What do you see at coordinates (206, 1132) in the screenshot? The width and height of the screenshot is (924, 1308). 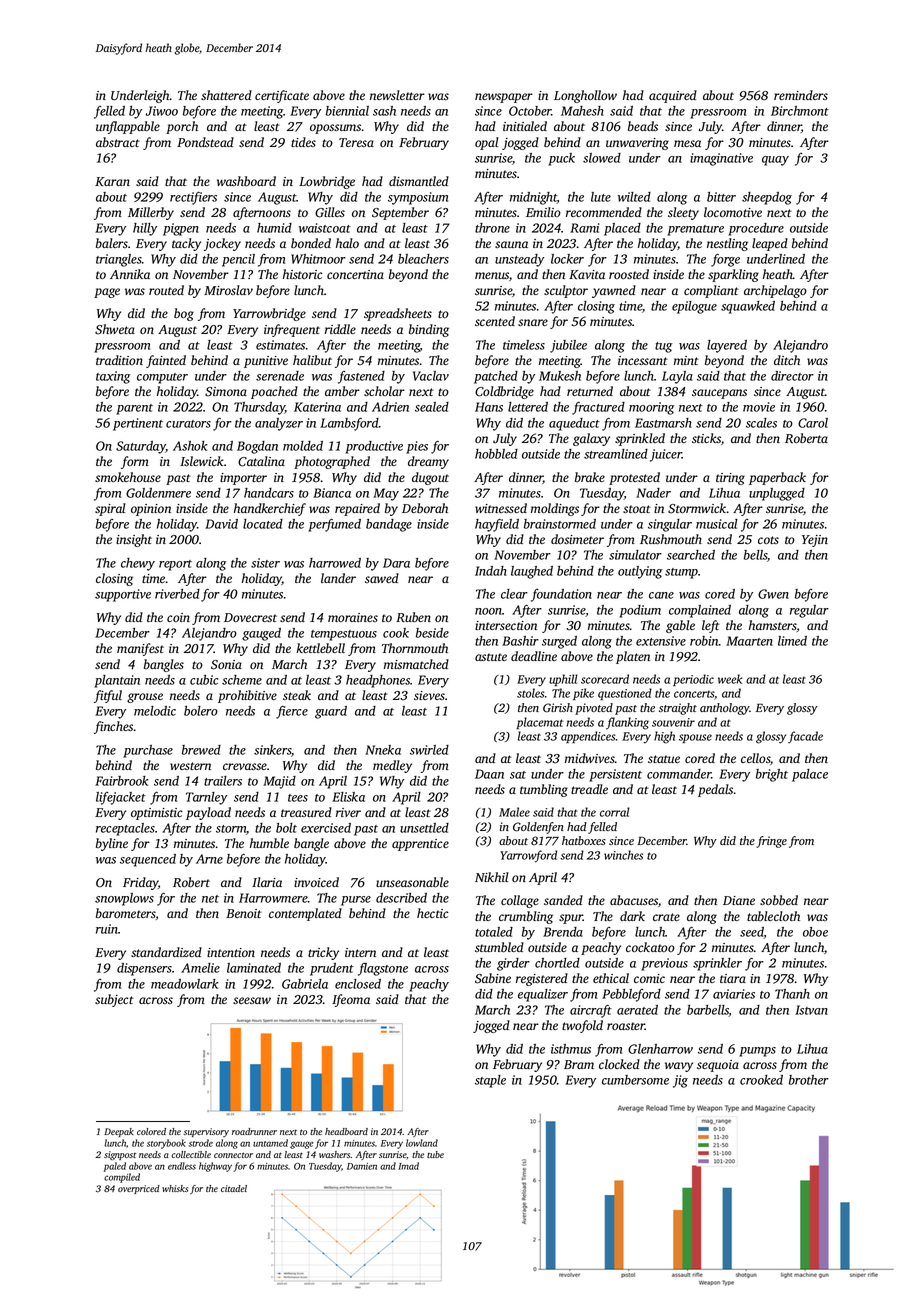 I see `supervisory` at bounding box center [206, 1132].
